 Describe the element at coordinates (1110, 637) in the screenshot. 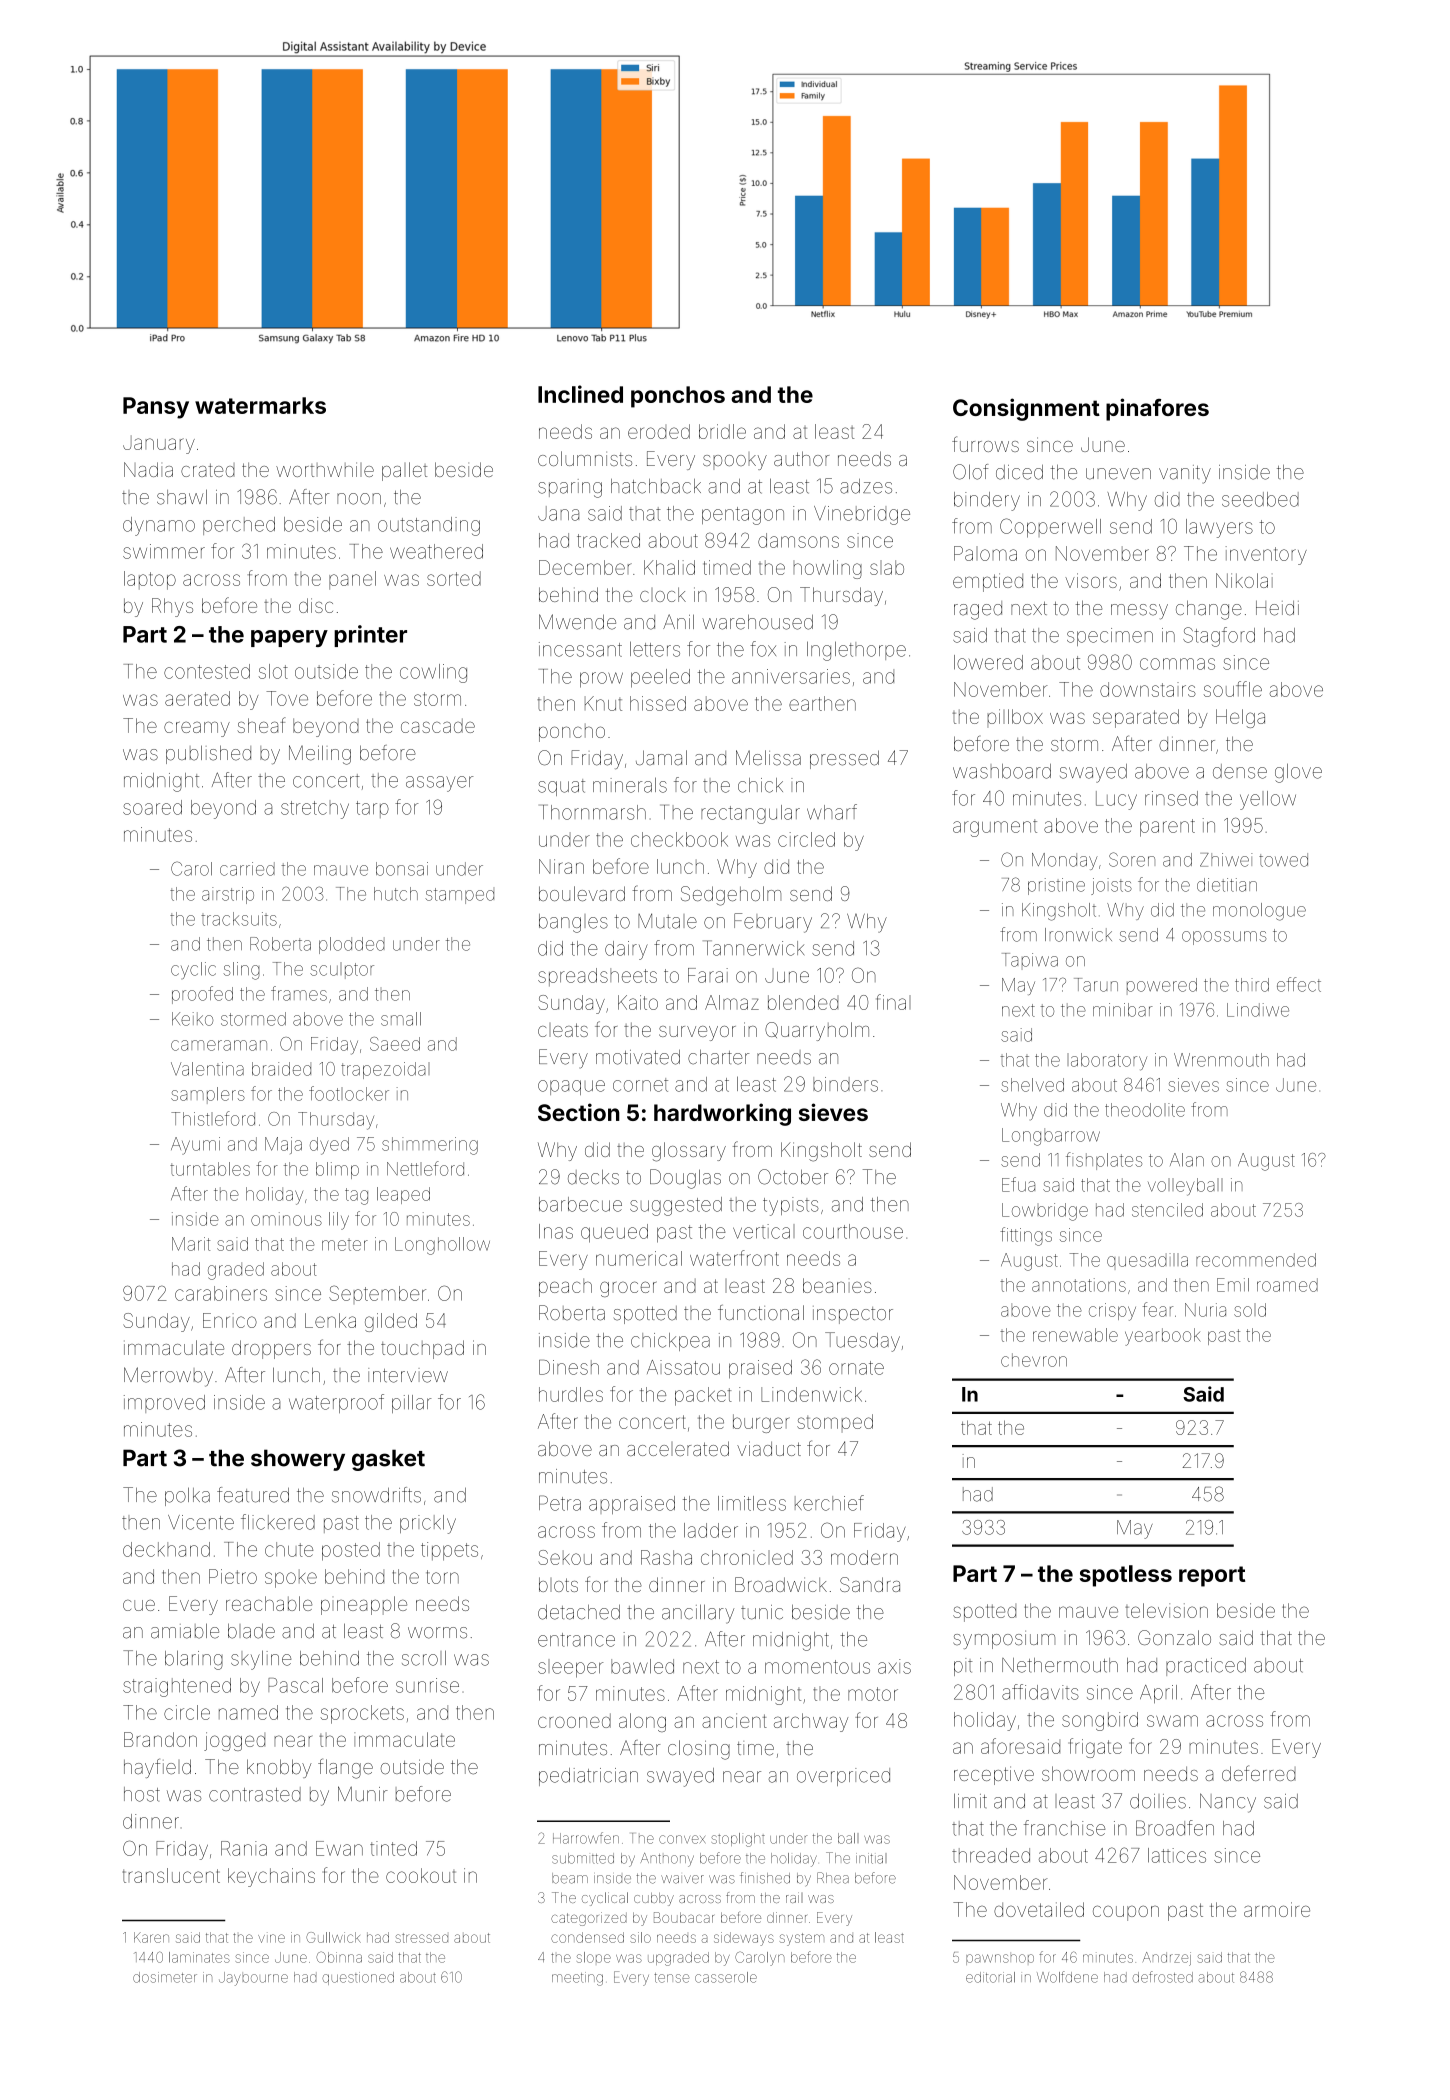

I see `specimen` at that location.
